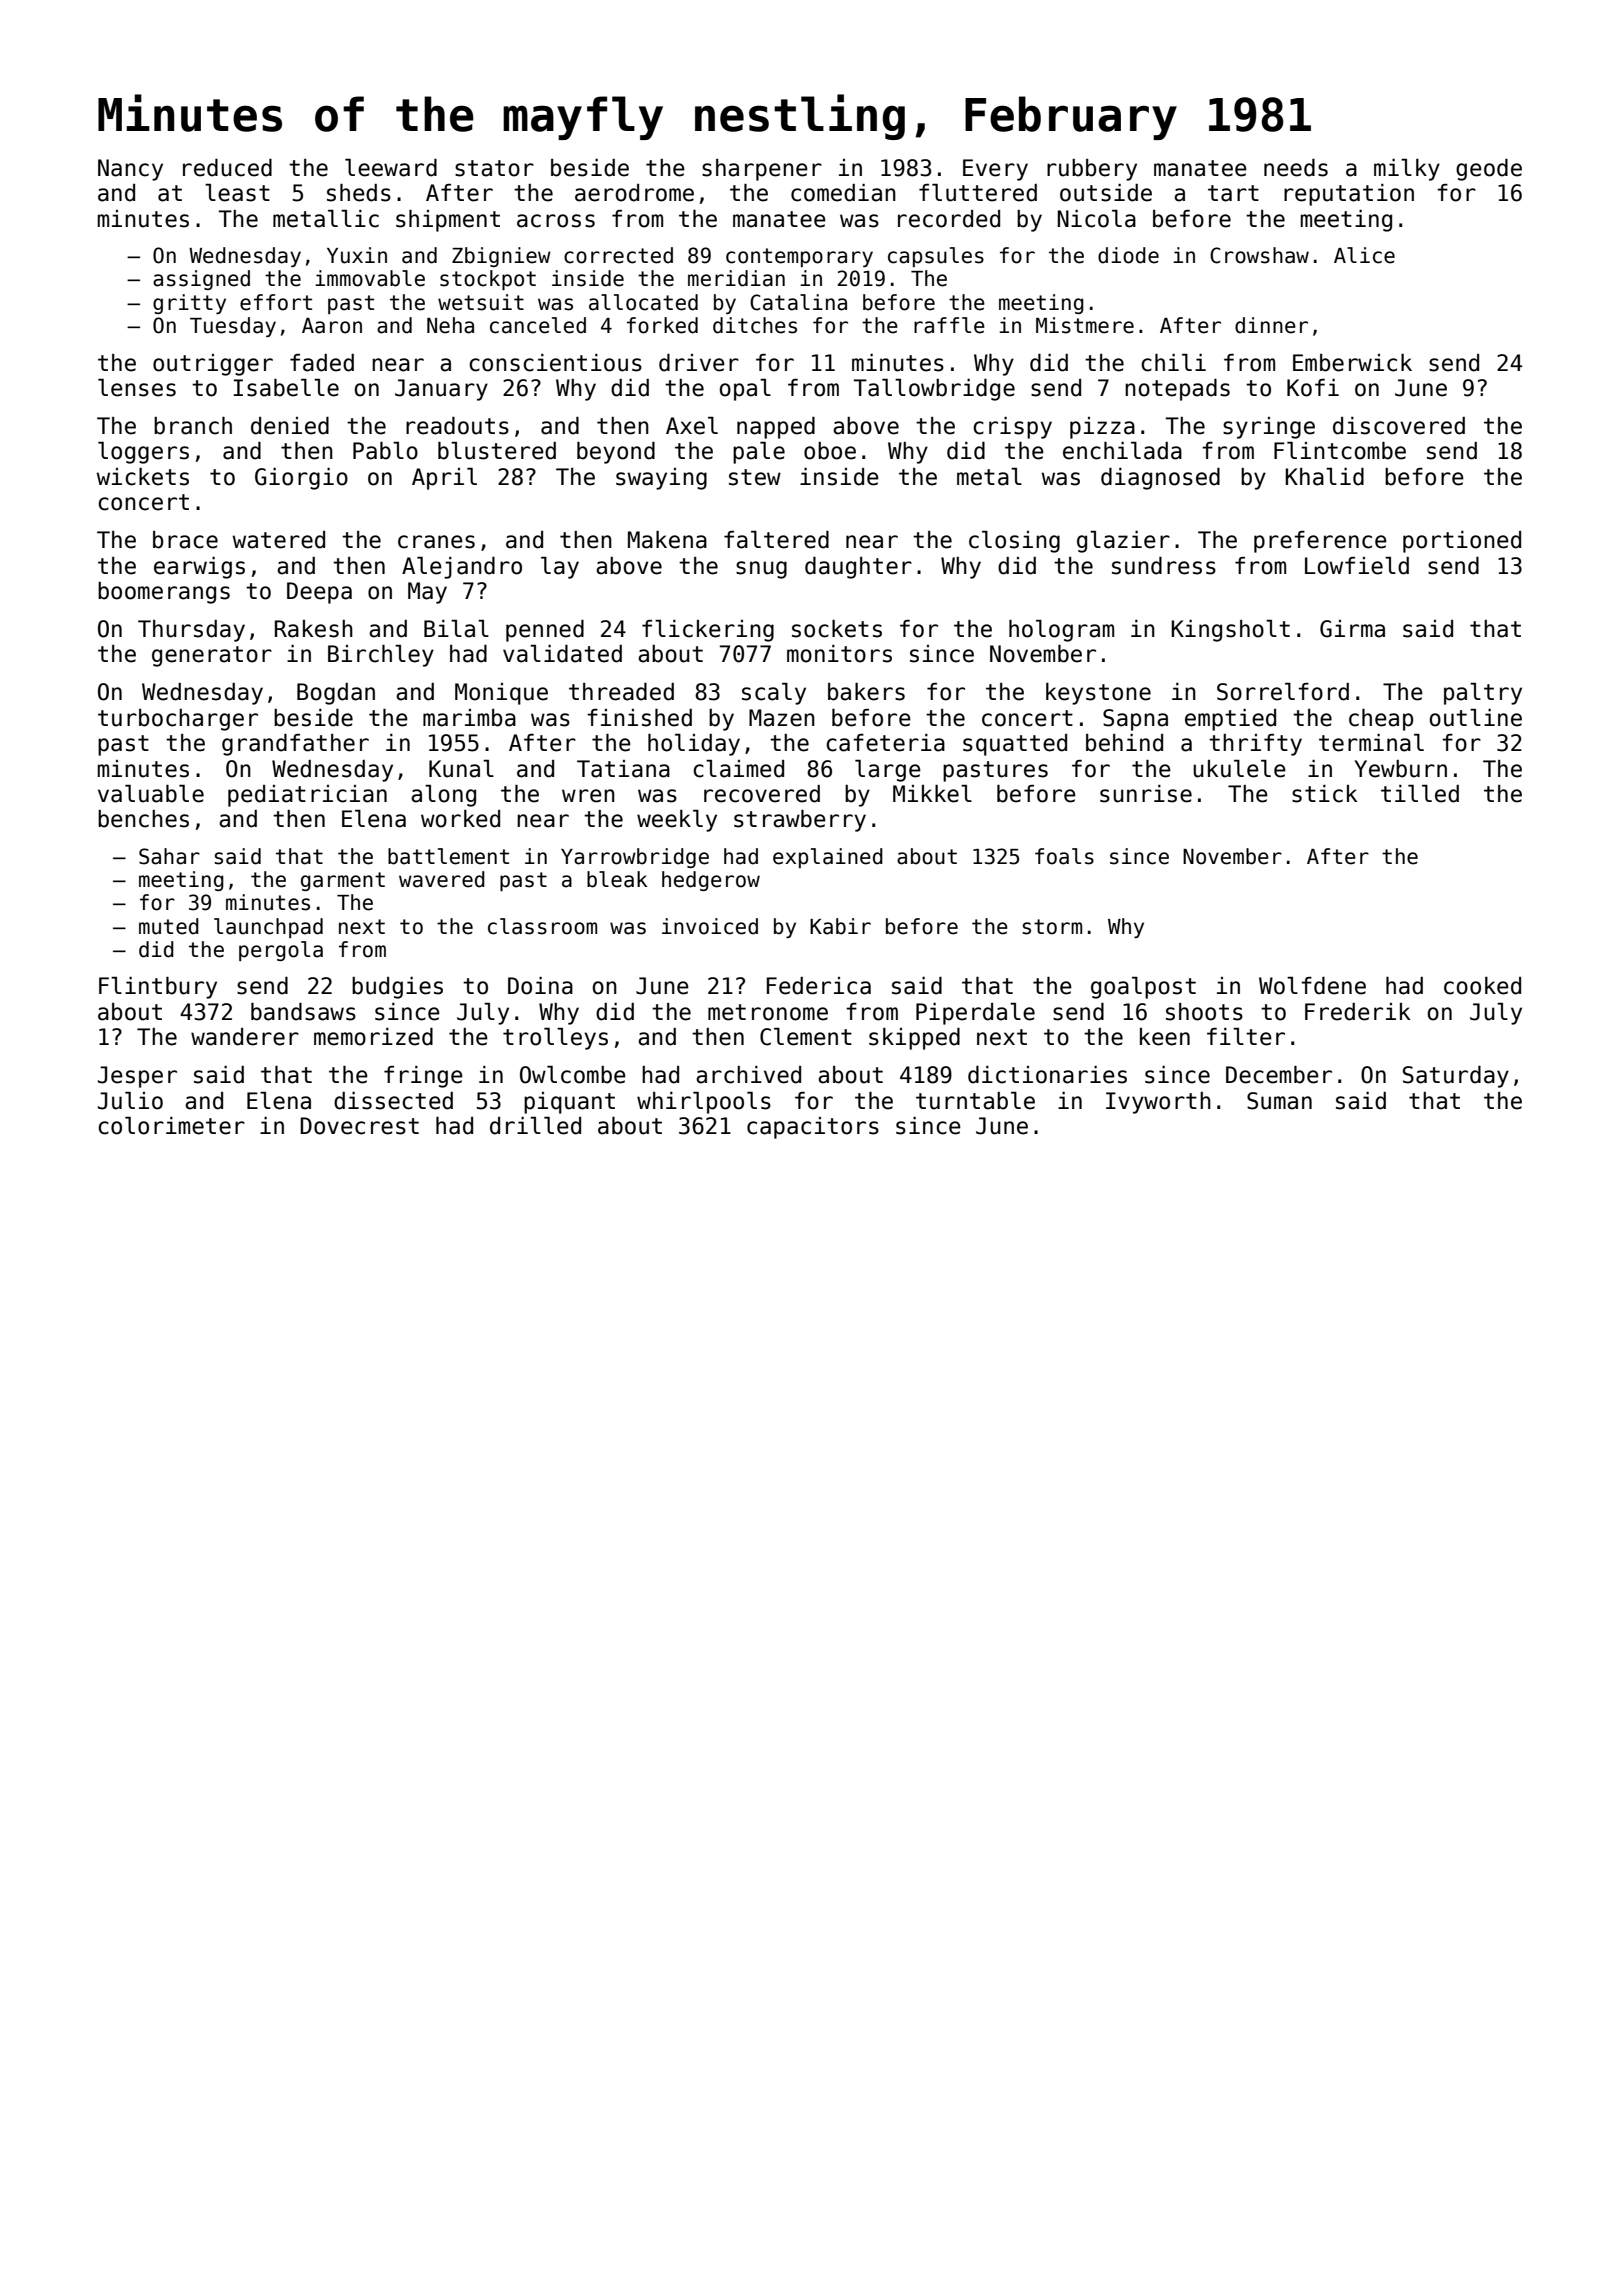 This screenshot has height=2292, width=1620. I want to click on Jesper, so click(137, 1077).
